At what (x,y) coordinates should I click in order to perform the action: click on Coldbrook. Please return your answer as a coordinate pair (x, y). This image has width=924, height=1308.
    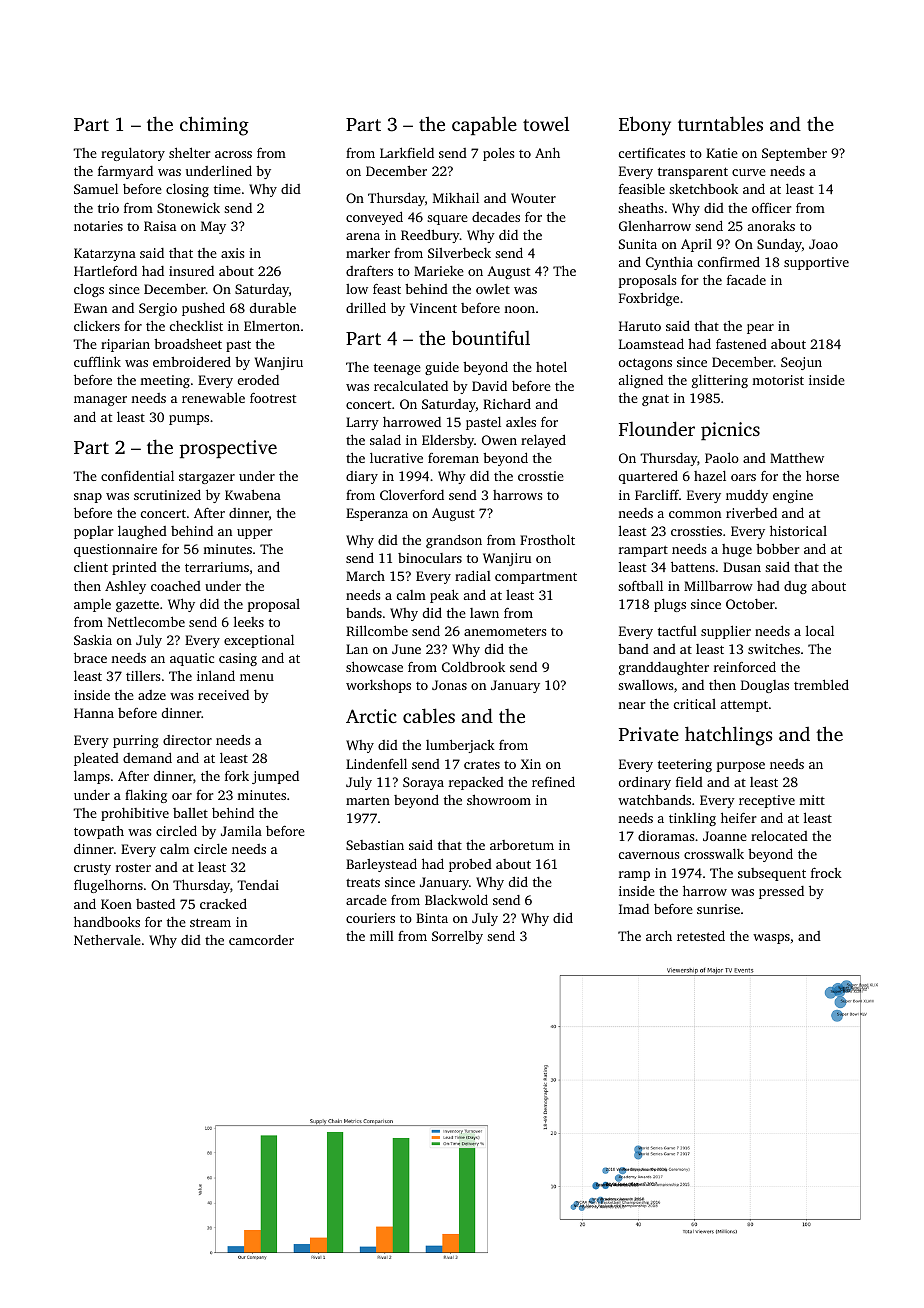
    Looking at the image, I should click on (473, 666).
